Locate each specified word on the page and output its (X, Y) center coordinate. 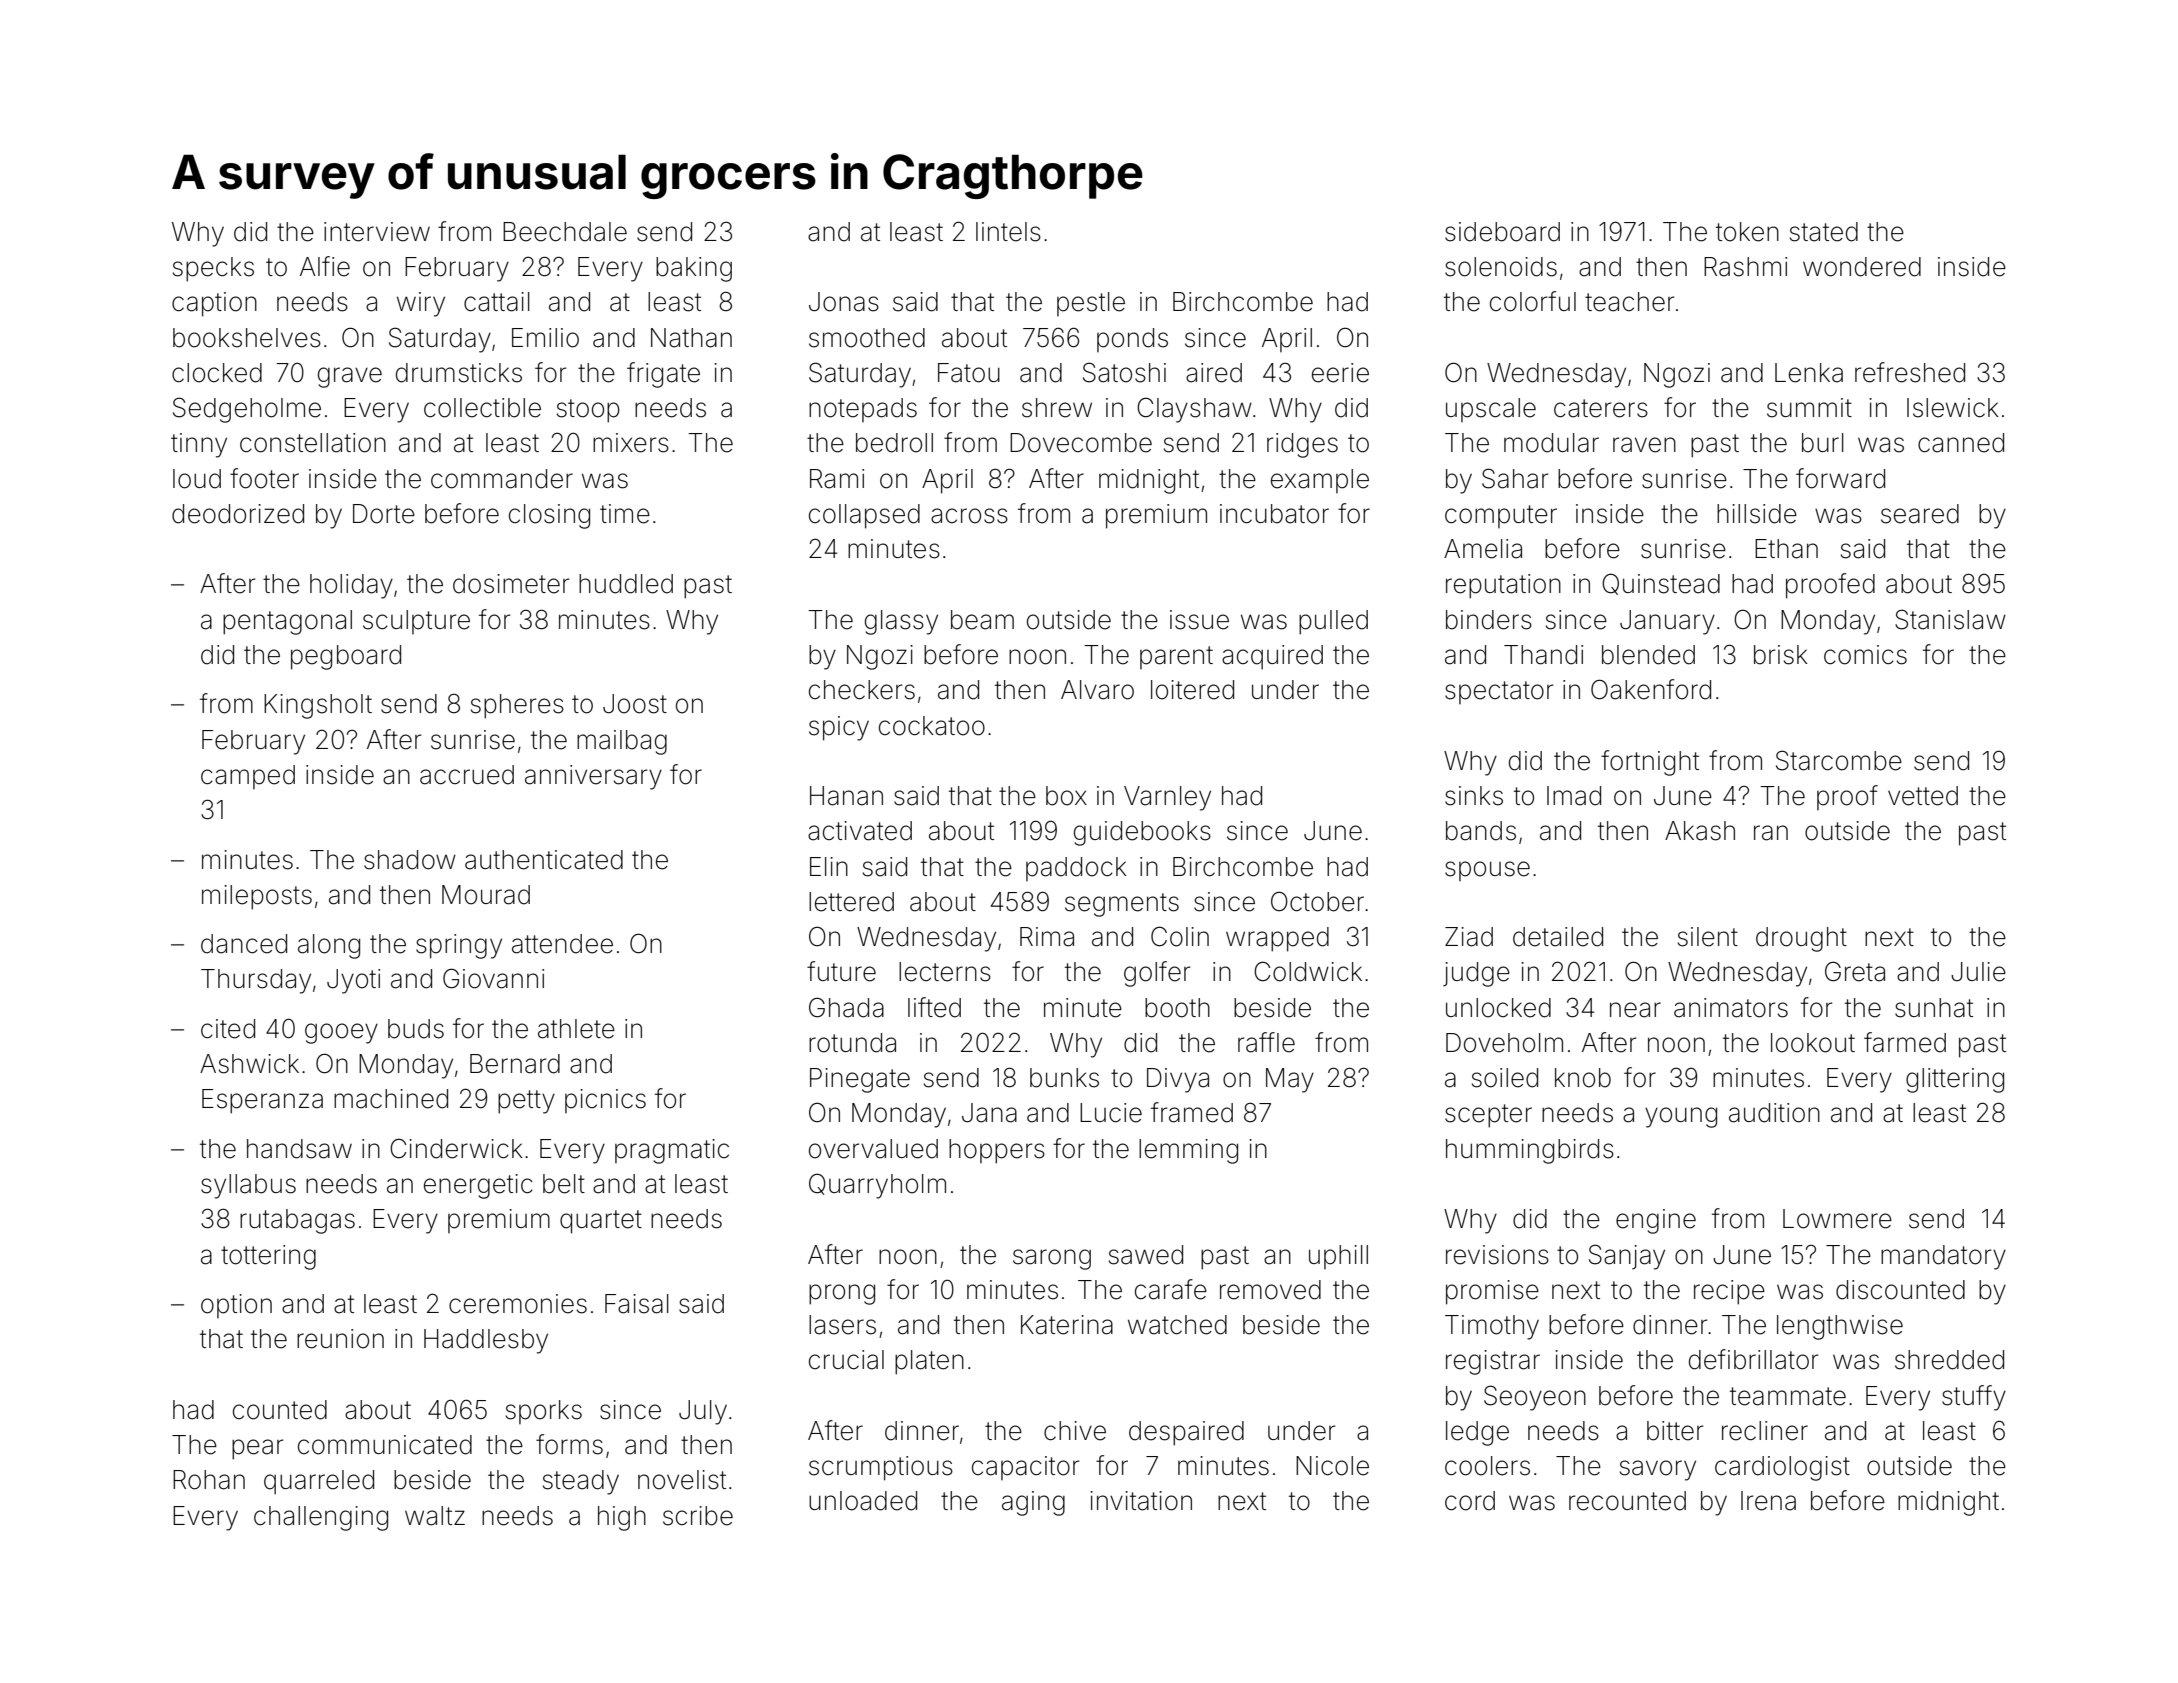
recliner (1765, 1431)
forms (569, 1444)
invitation (1141, 1501)
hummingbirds (1530, 1151)
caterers (1601, 408)
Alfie (325, 266)
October (1317, 901)
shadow (410, 860)
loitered (1192, 690)
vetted (1923, 796)
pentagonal (287, 622)
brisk (1781, 655)
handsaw (299, 1149)
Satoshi (1124, 372)
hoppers (997, 1151)
